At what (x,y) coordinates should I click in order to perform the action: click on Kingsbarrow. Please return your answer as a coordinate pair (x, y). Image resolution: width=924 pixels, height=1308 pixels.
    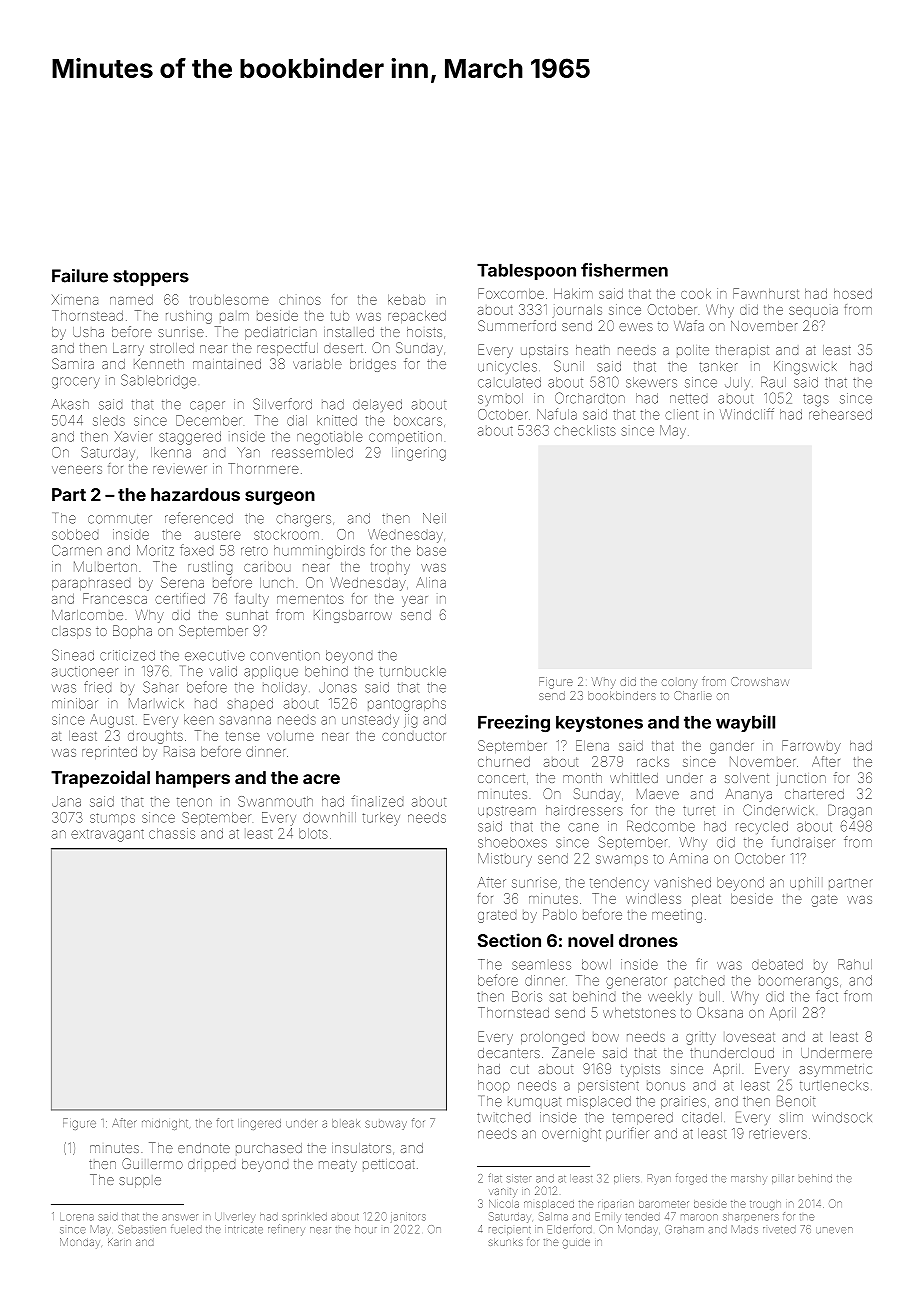
    Looking at the image, I should click on (353, 616).
